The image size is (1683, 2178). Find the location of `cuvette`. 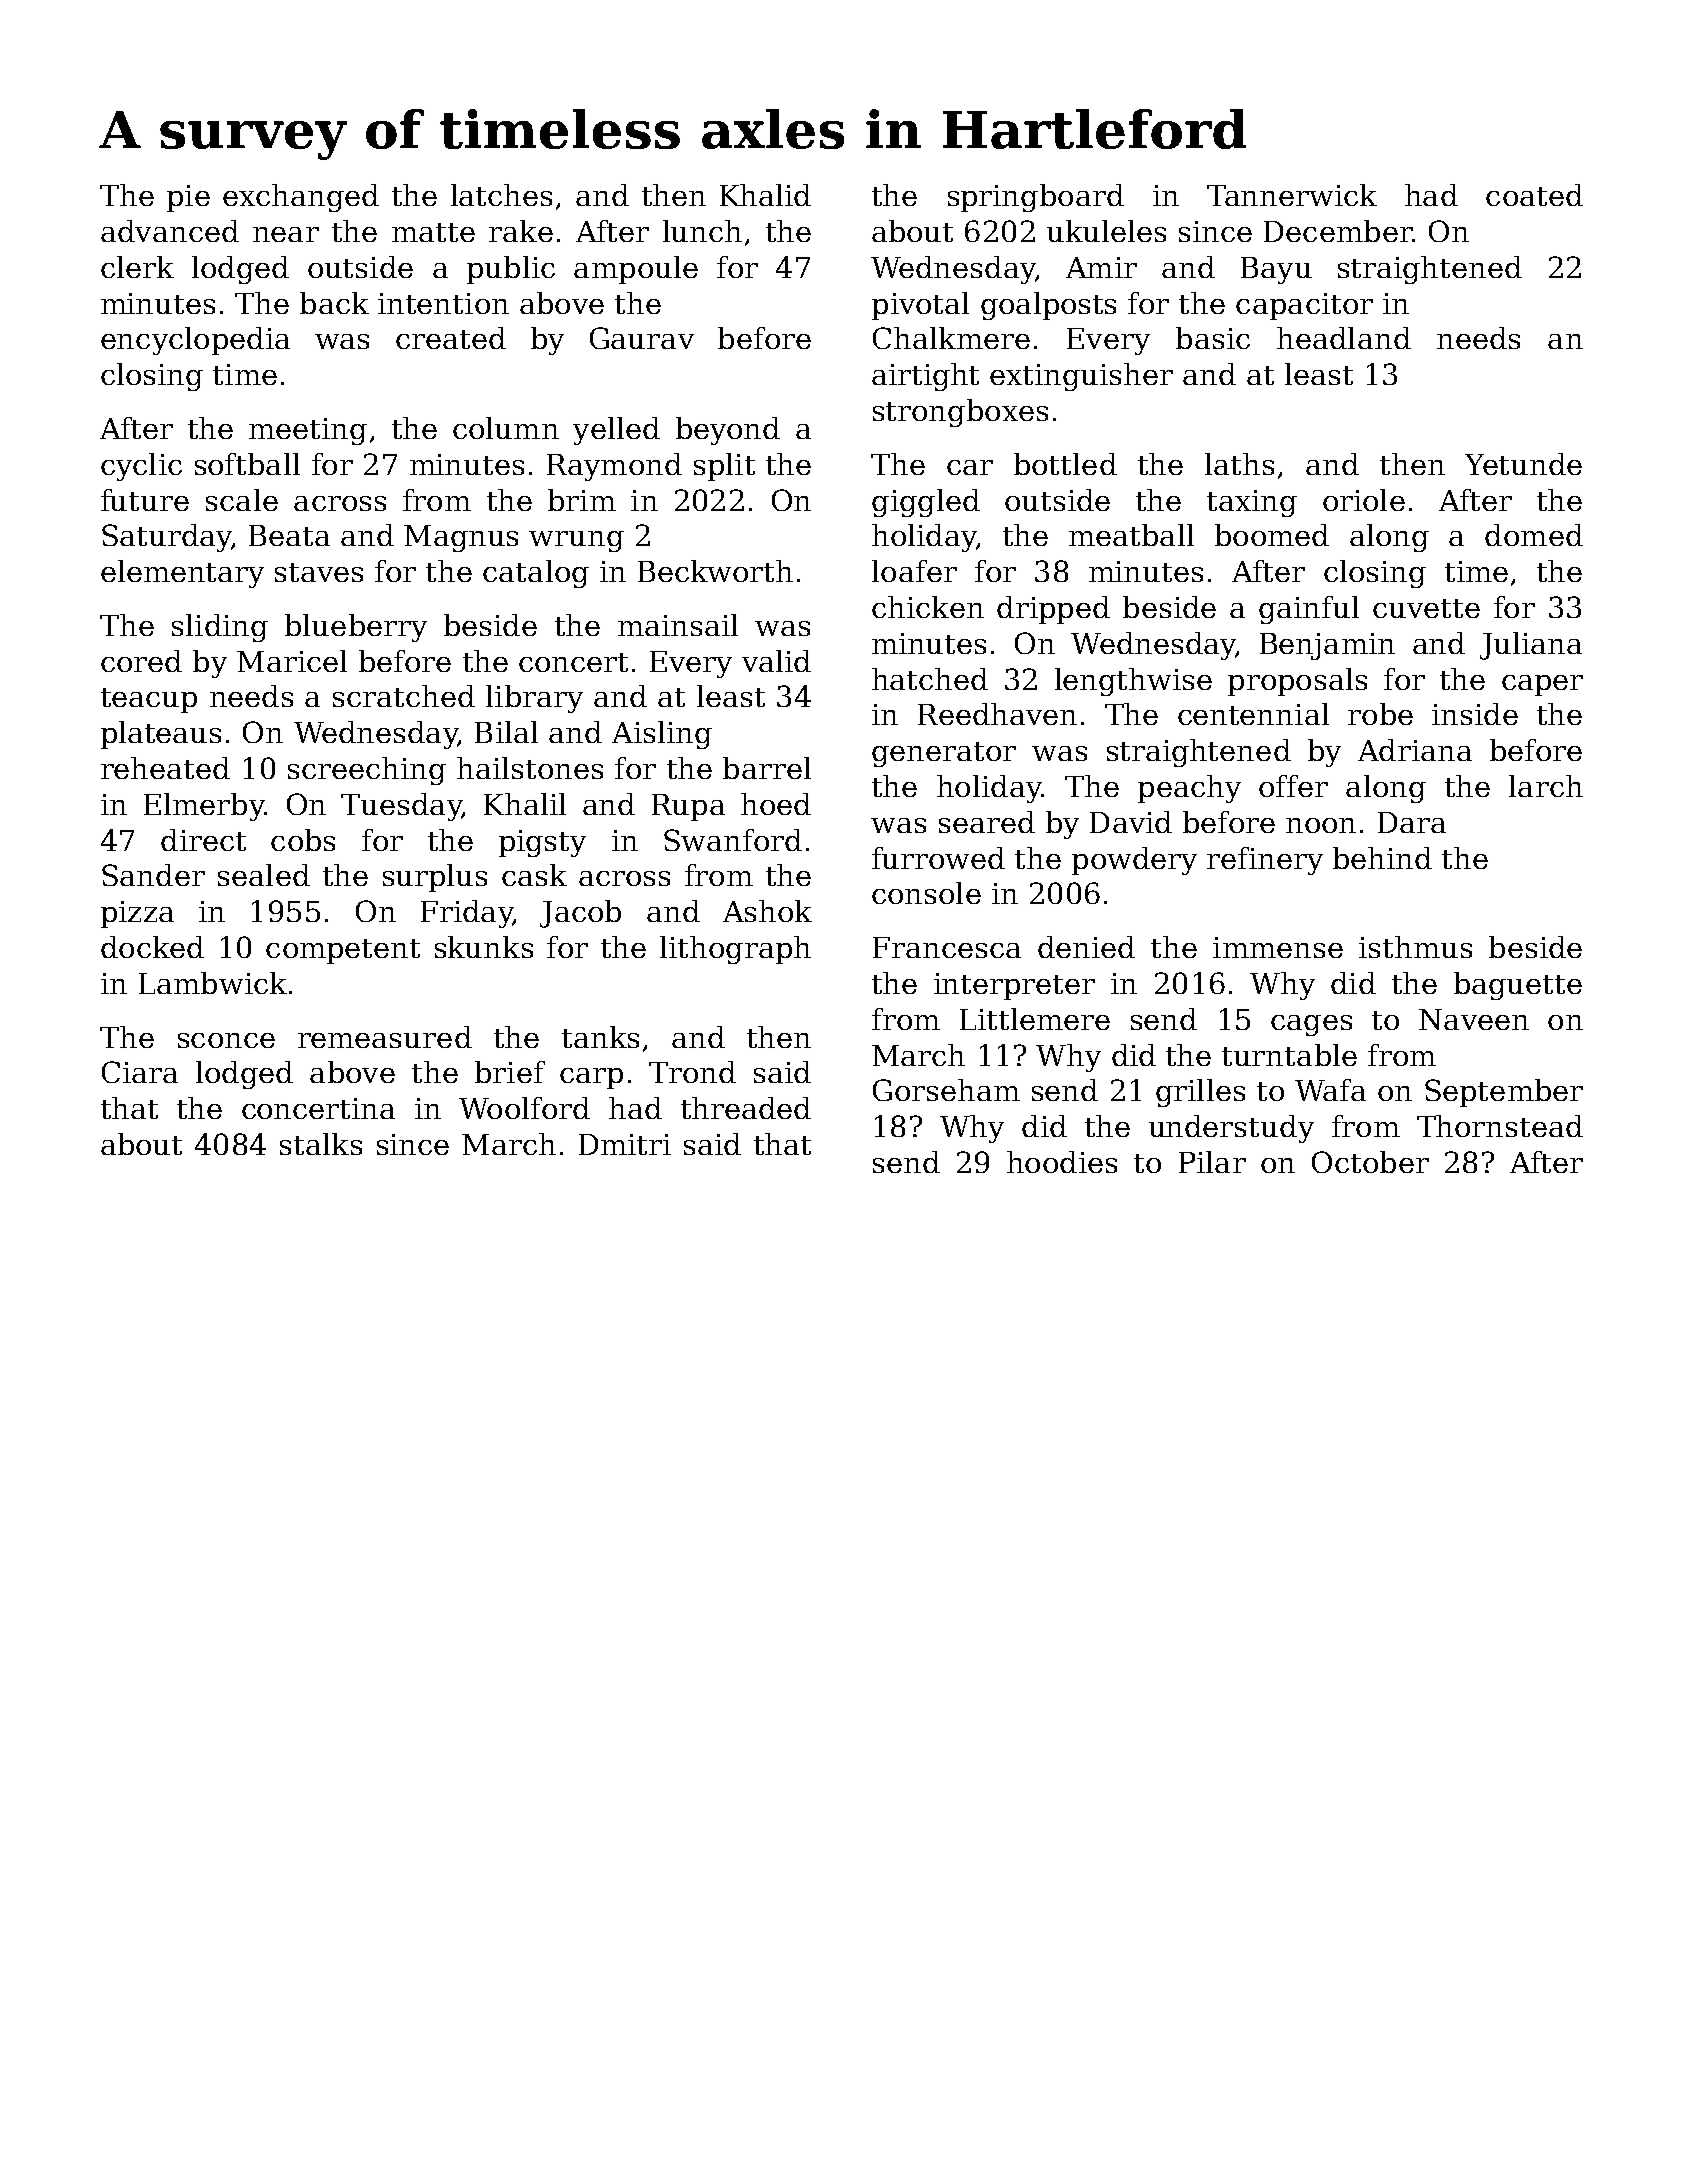

cuvette is located at coordinates (1426, 608).
